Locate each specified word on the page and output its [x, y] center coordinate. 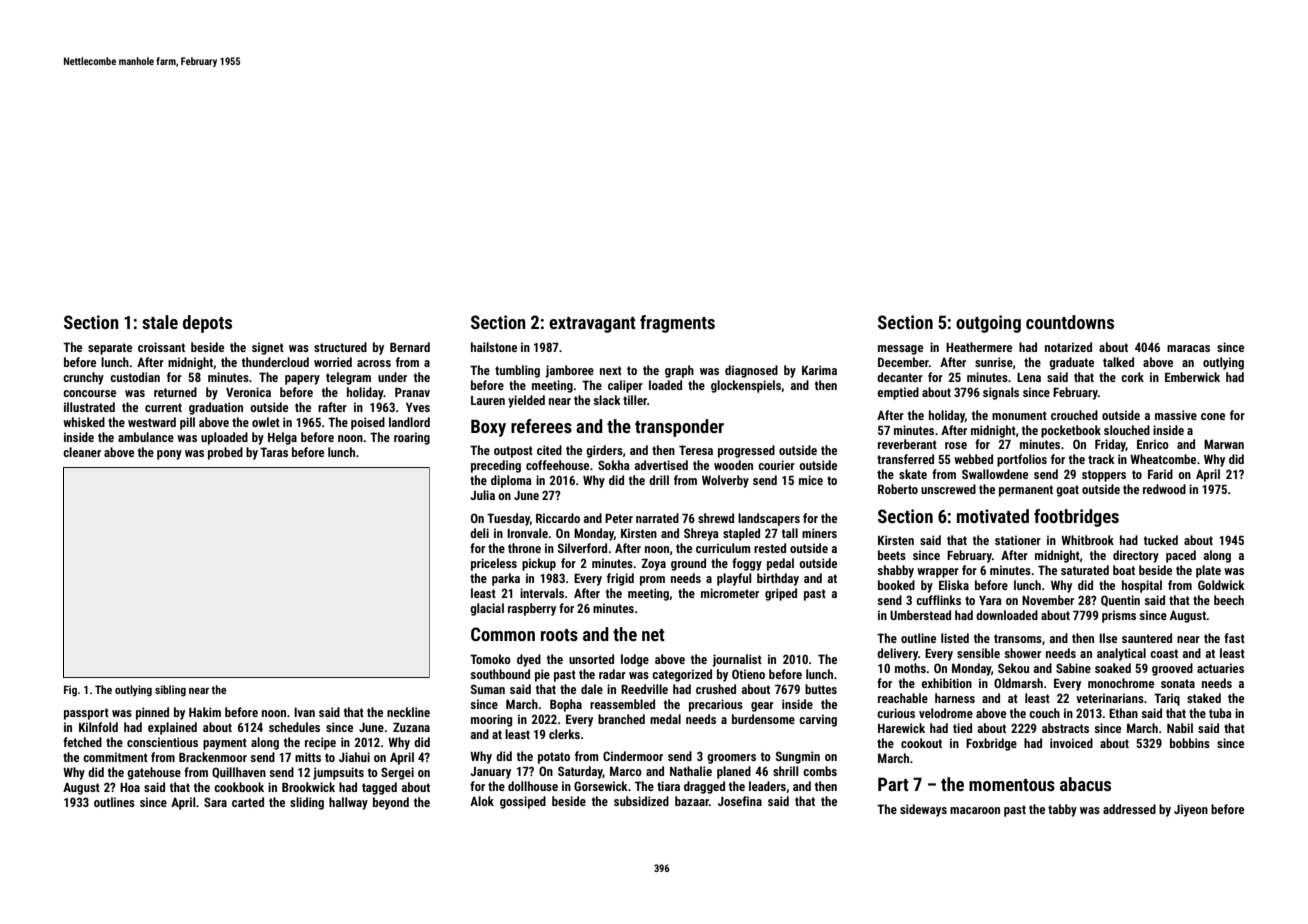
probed [225, 453]
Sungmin [798, 757]
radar [612, 674]
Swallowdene [995, 474]
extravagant [592, 325]
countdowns [1070, 322]
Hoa [130, 787]
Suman [488, 689]
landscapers [769, 519]
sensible [978, 653]
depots [207, 324]
